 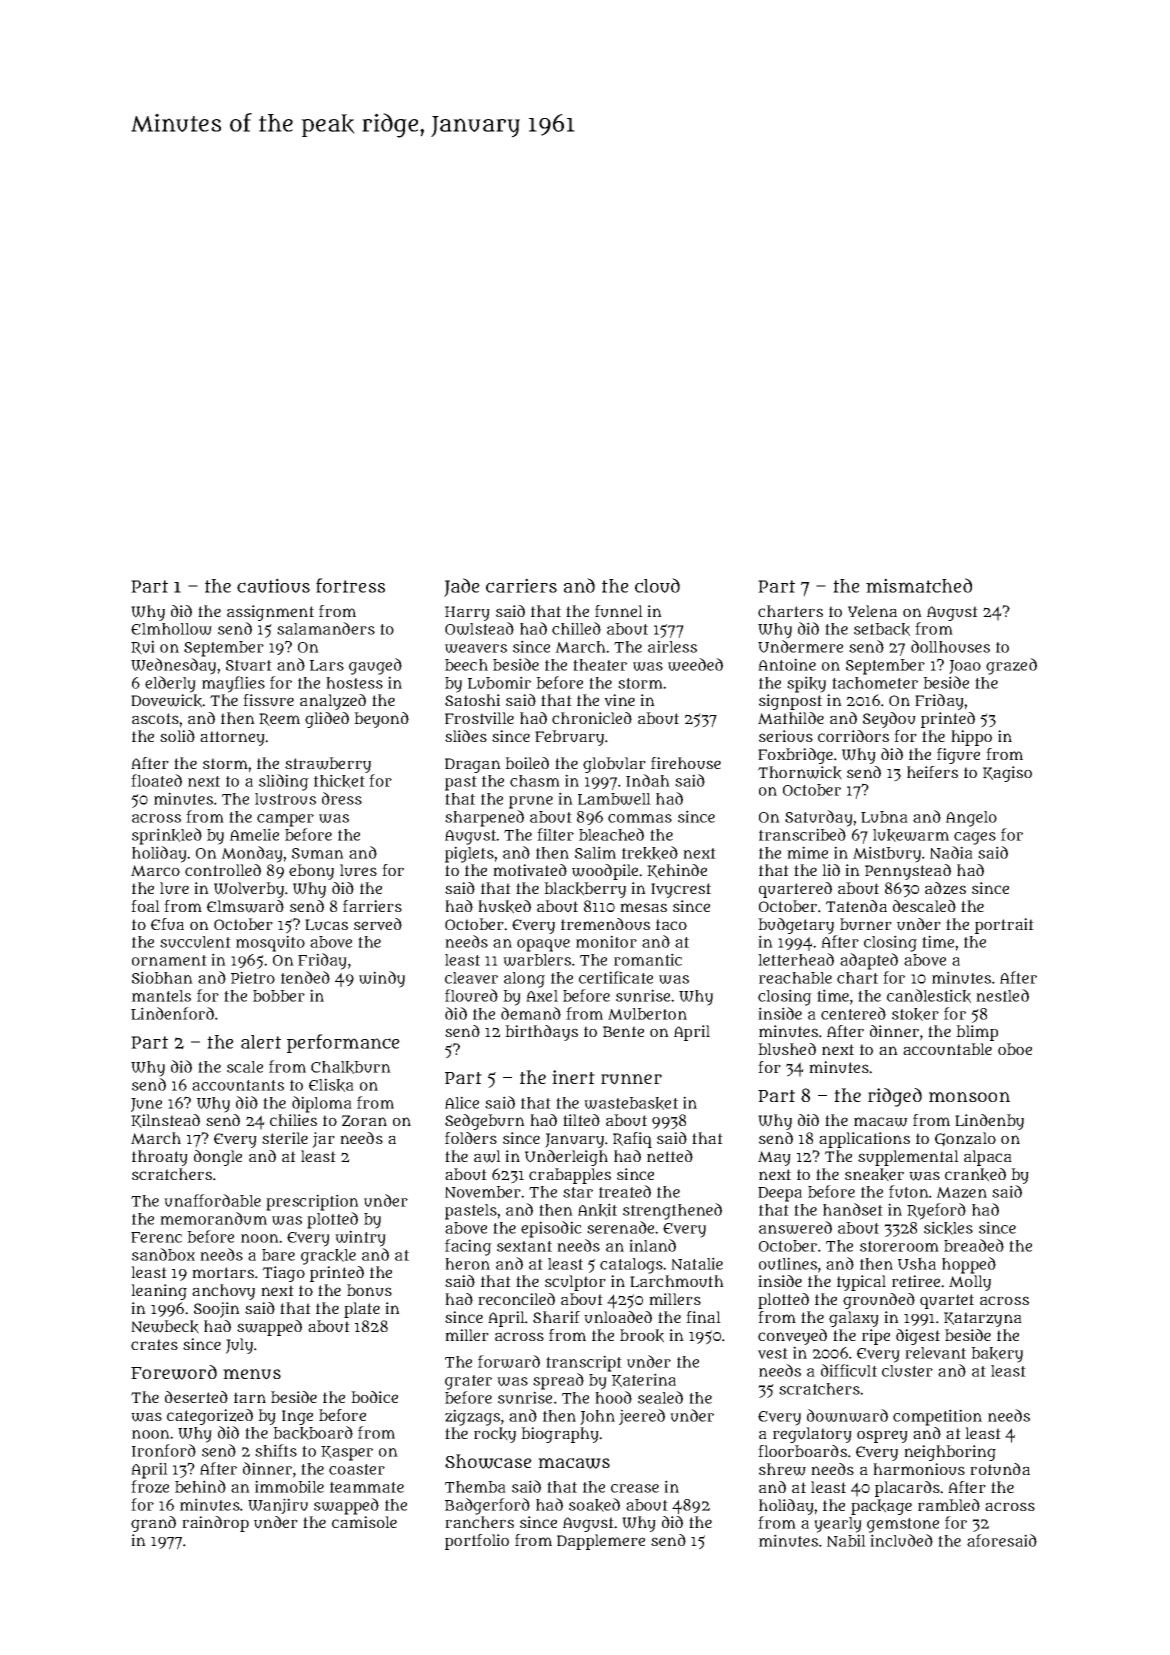 I want to click on taco, so click(x=671, y=924).
